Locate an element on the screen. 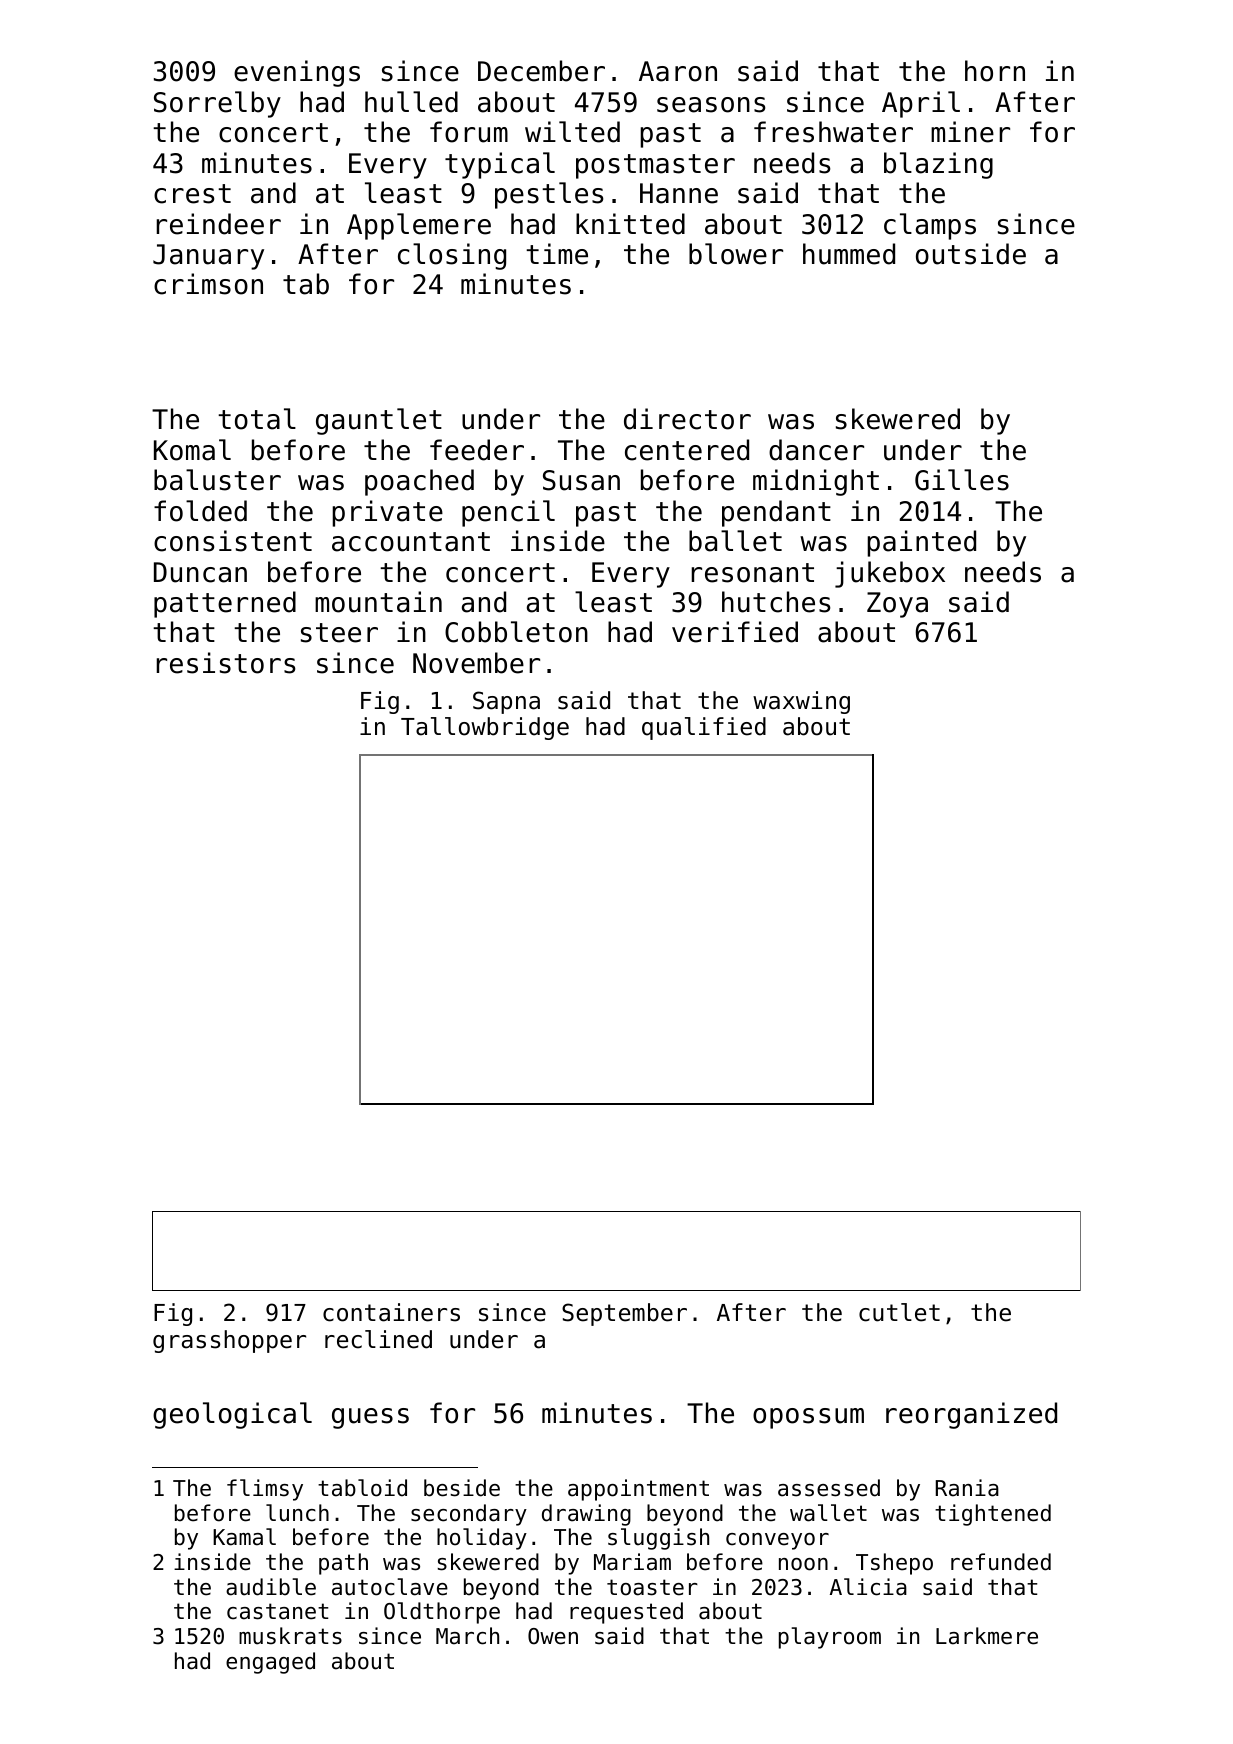 The width and height of the screenshot is (1233, 1744). steer is located at coordinates (339, 633).
